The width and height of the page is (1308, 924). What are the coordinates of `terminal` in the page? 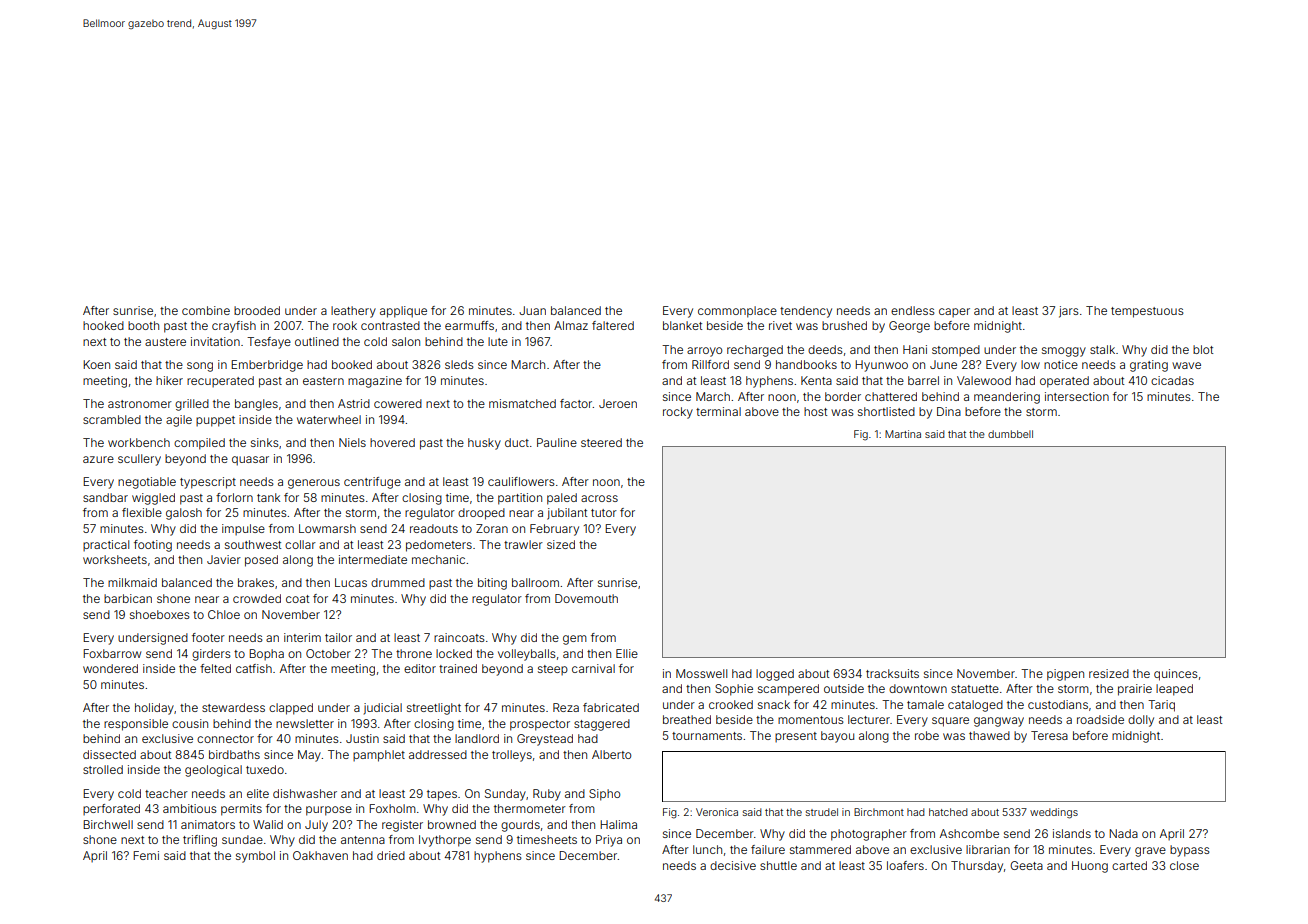 It's located at (718, 411).
